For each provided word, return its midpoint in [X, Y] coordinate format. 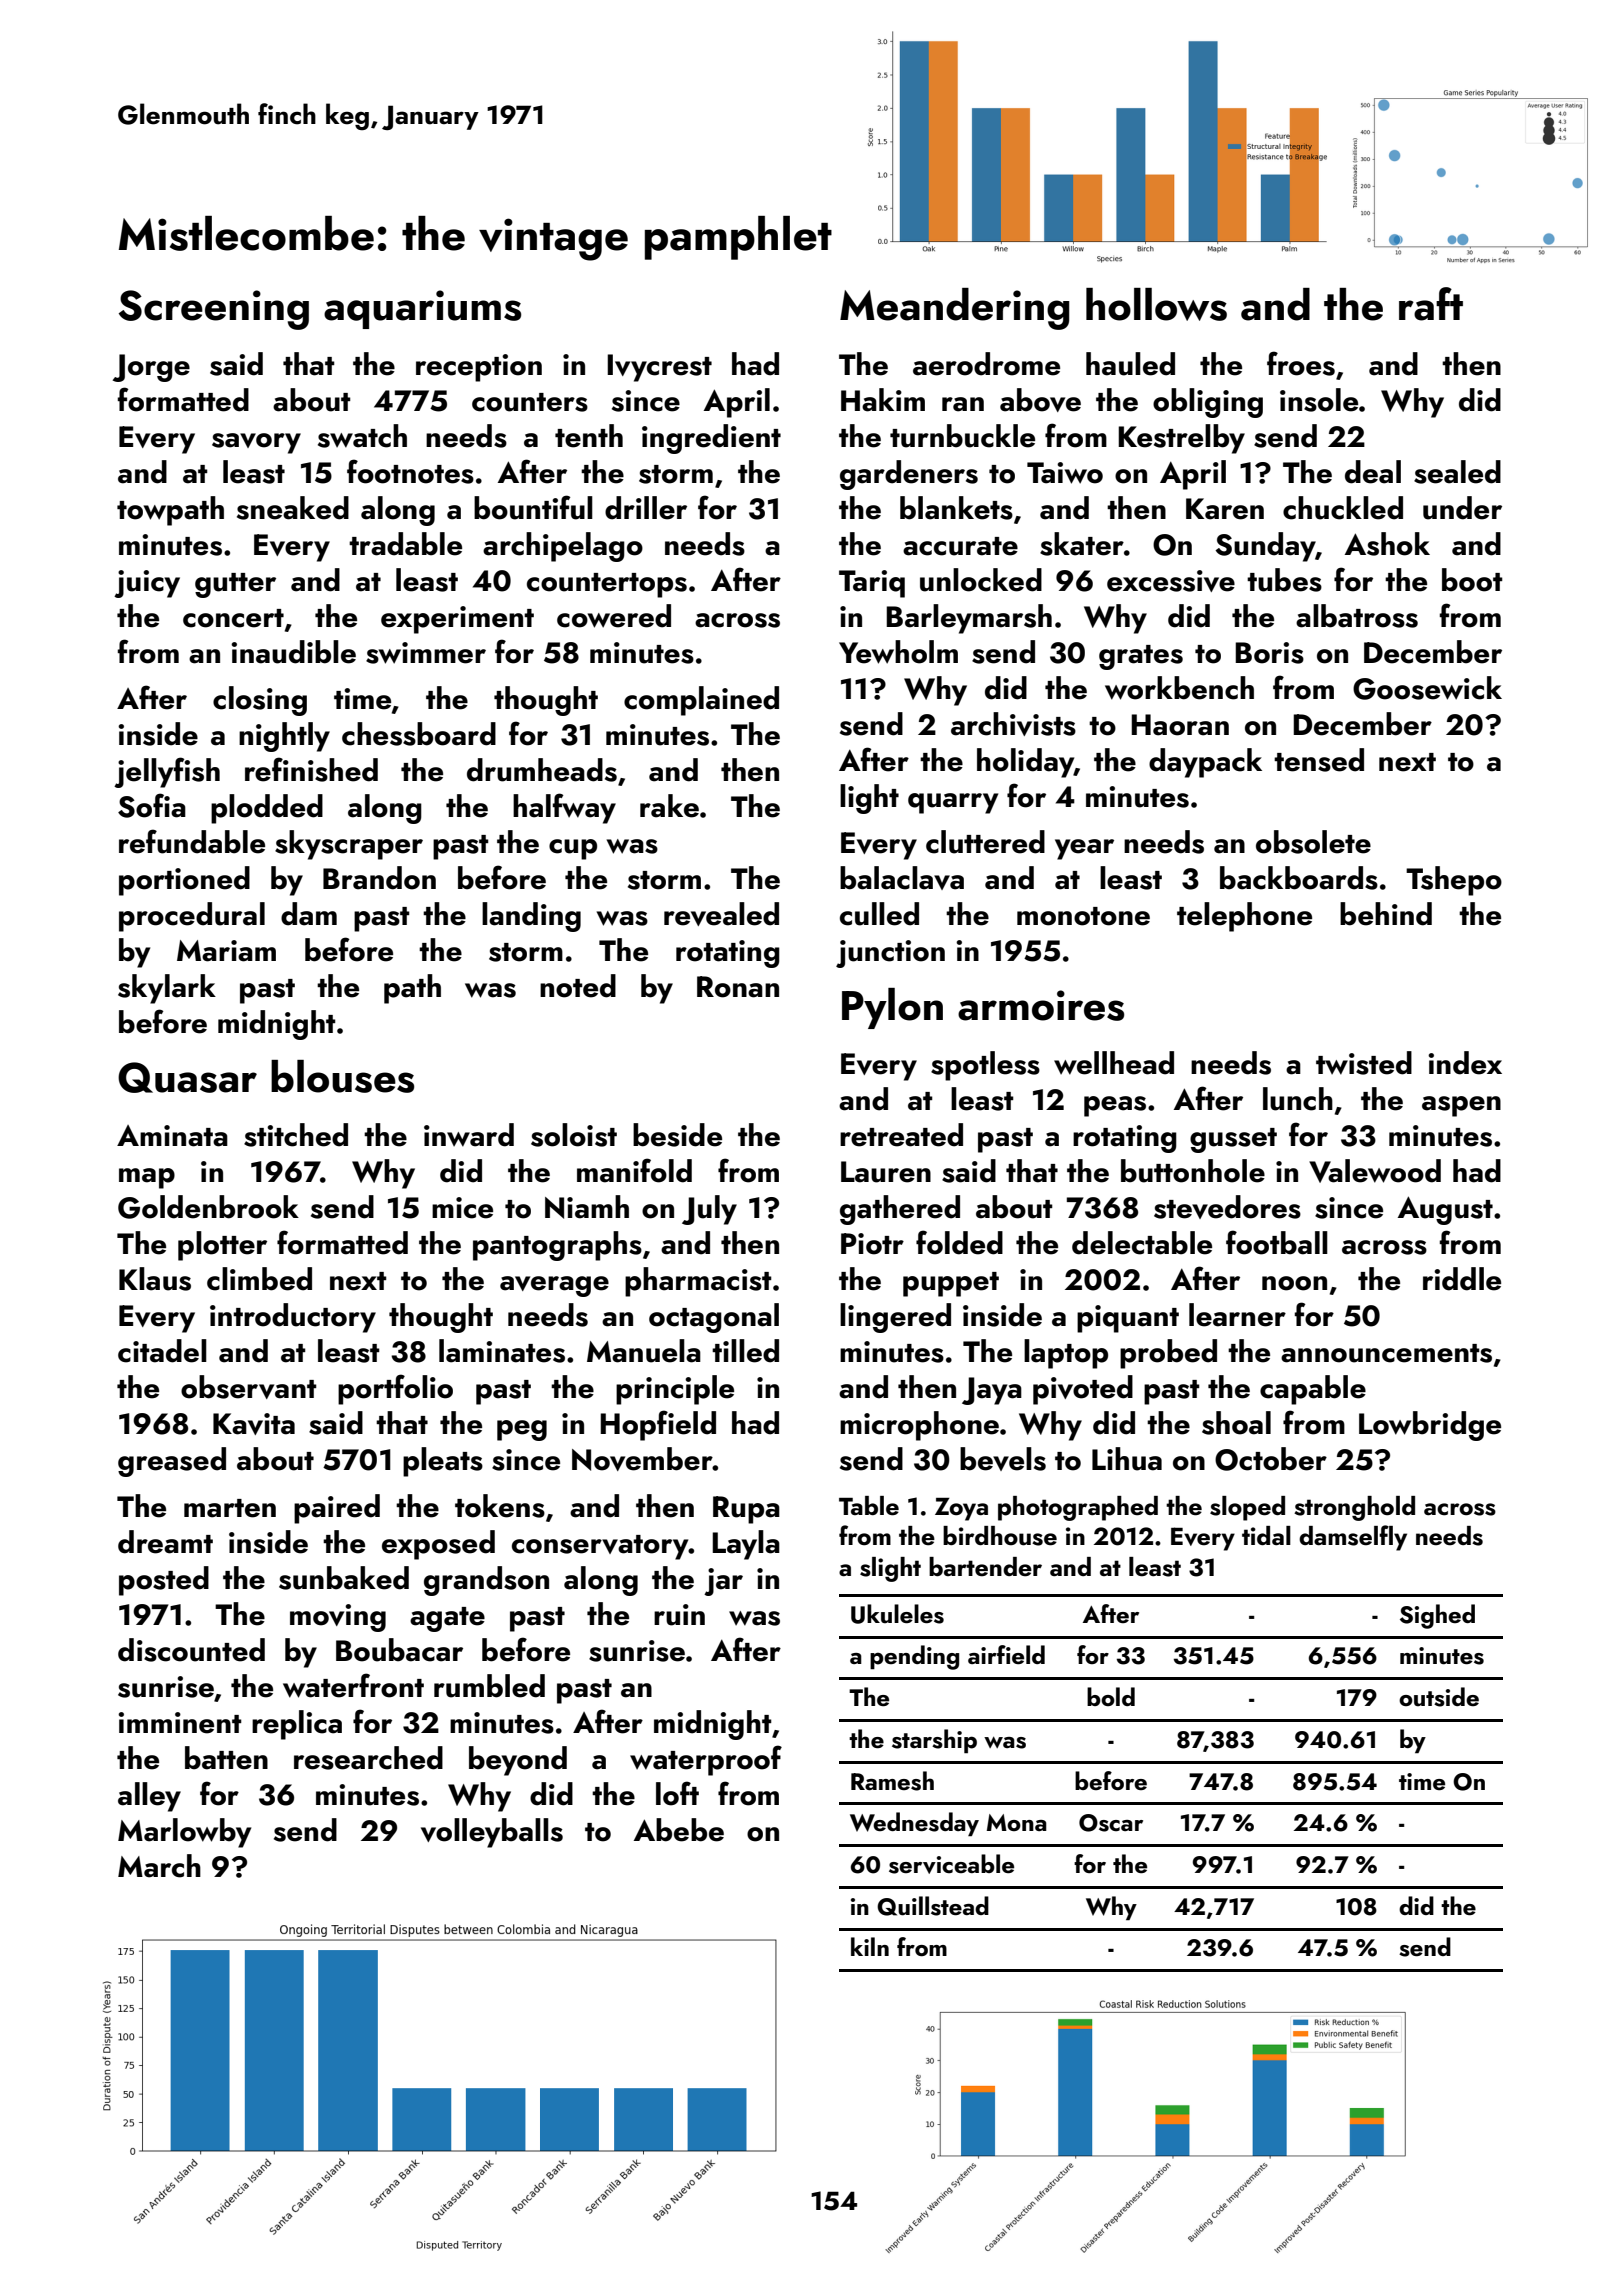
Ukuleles [897, 1614]
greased [172, 1462]
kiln [870, 1946]
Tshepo [1454, 881]
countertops [607, 585]
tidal [1266, 1535]
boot [1472, 580]
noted [578, 986]
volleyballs [492, 1833]
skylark [167, 989]
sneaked [293, 508]
